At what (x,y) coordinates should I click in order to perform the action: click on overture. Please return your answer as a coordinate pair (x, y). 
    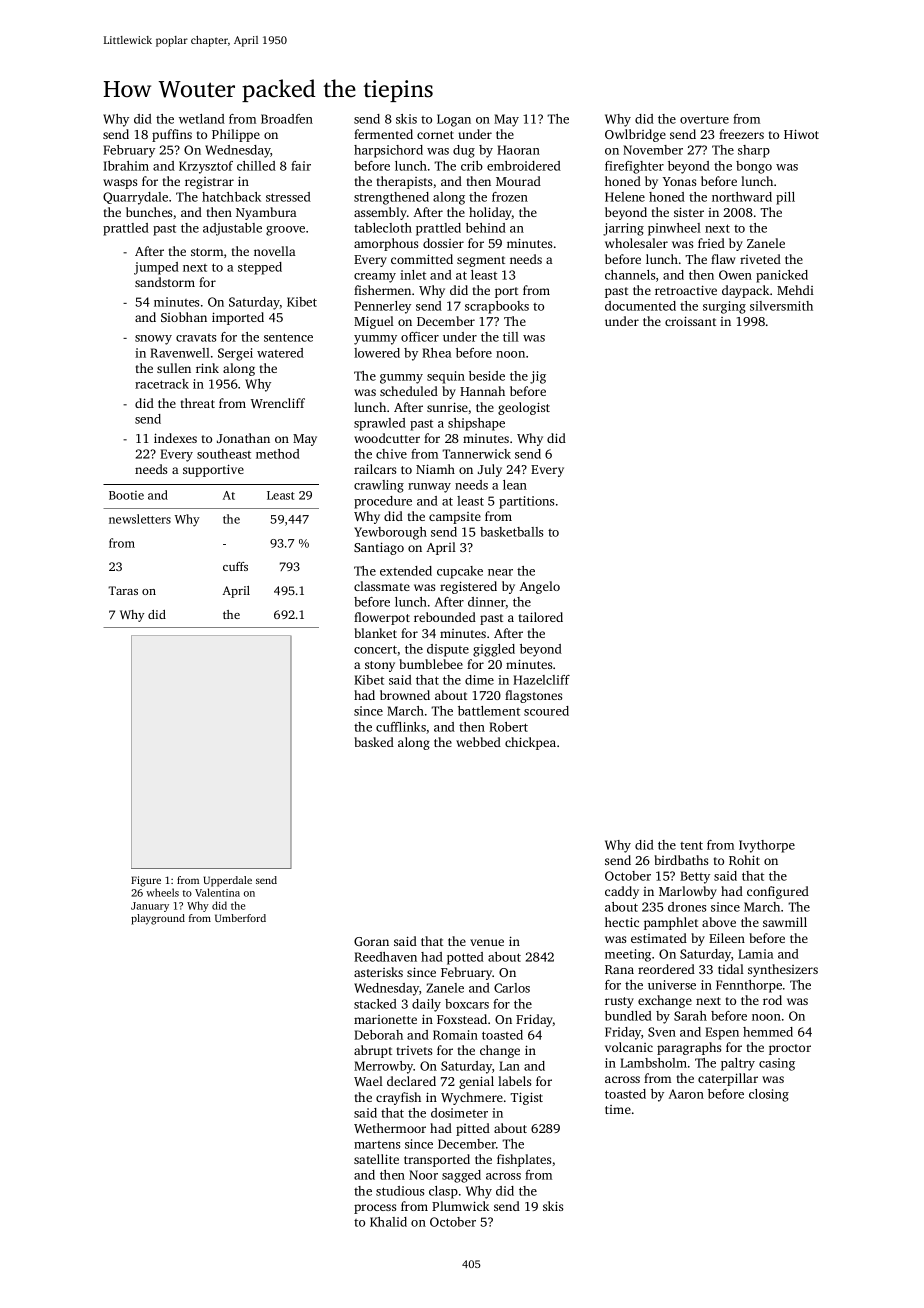
    Looking at the image, I should click on (704, 119).
